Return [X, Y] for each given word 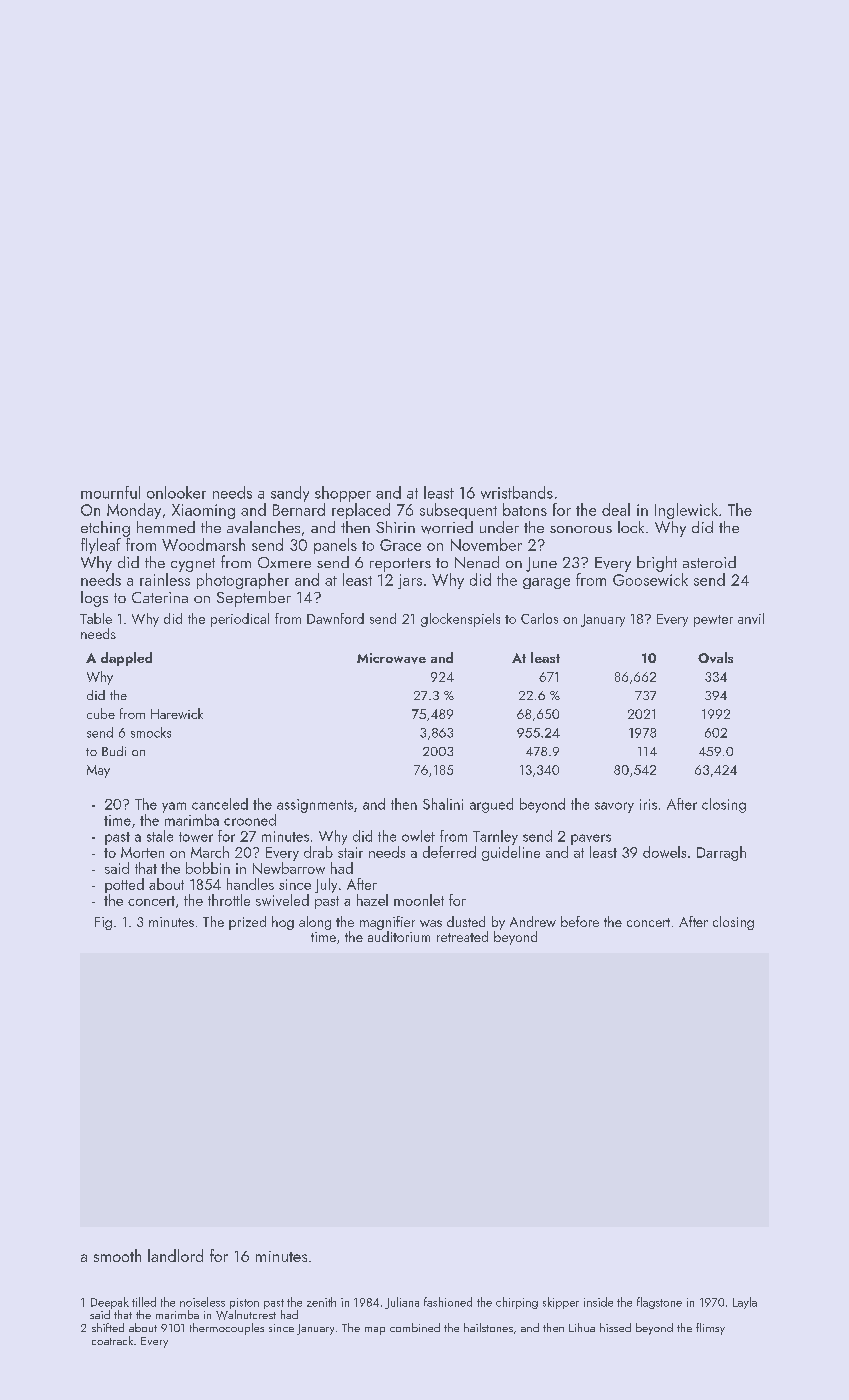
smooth [117, 1255]
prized [247, 923]
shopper [343, 494]
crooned [250, 820]
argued [491, 805]
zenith [321, 1302]
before [580, 921]
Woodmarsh [203, 544]
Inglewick [686, 511]
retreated [462, 936]
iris [648, 804]
